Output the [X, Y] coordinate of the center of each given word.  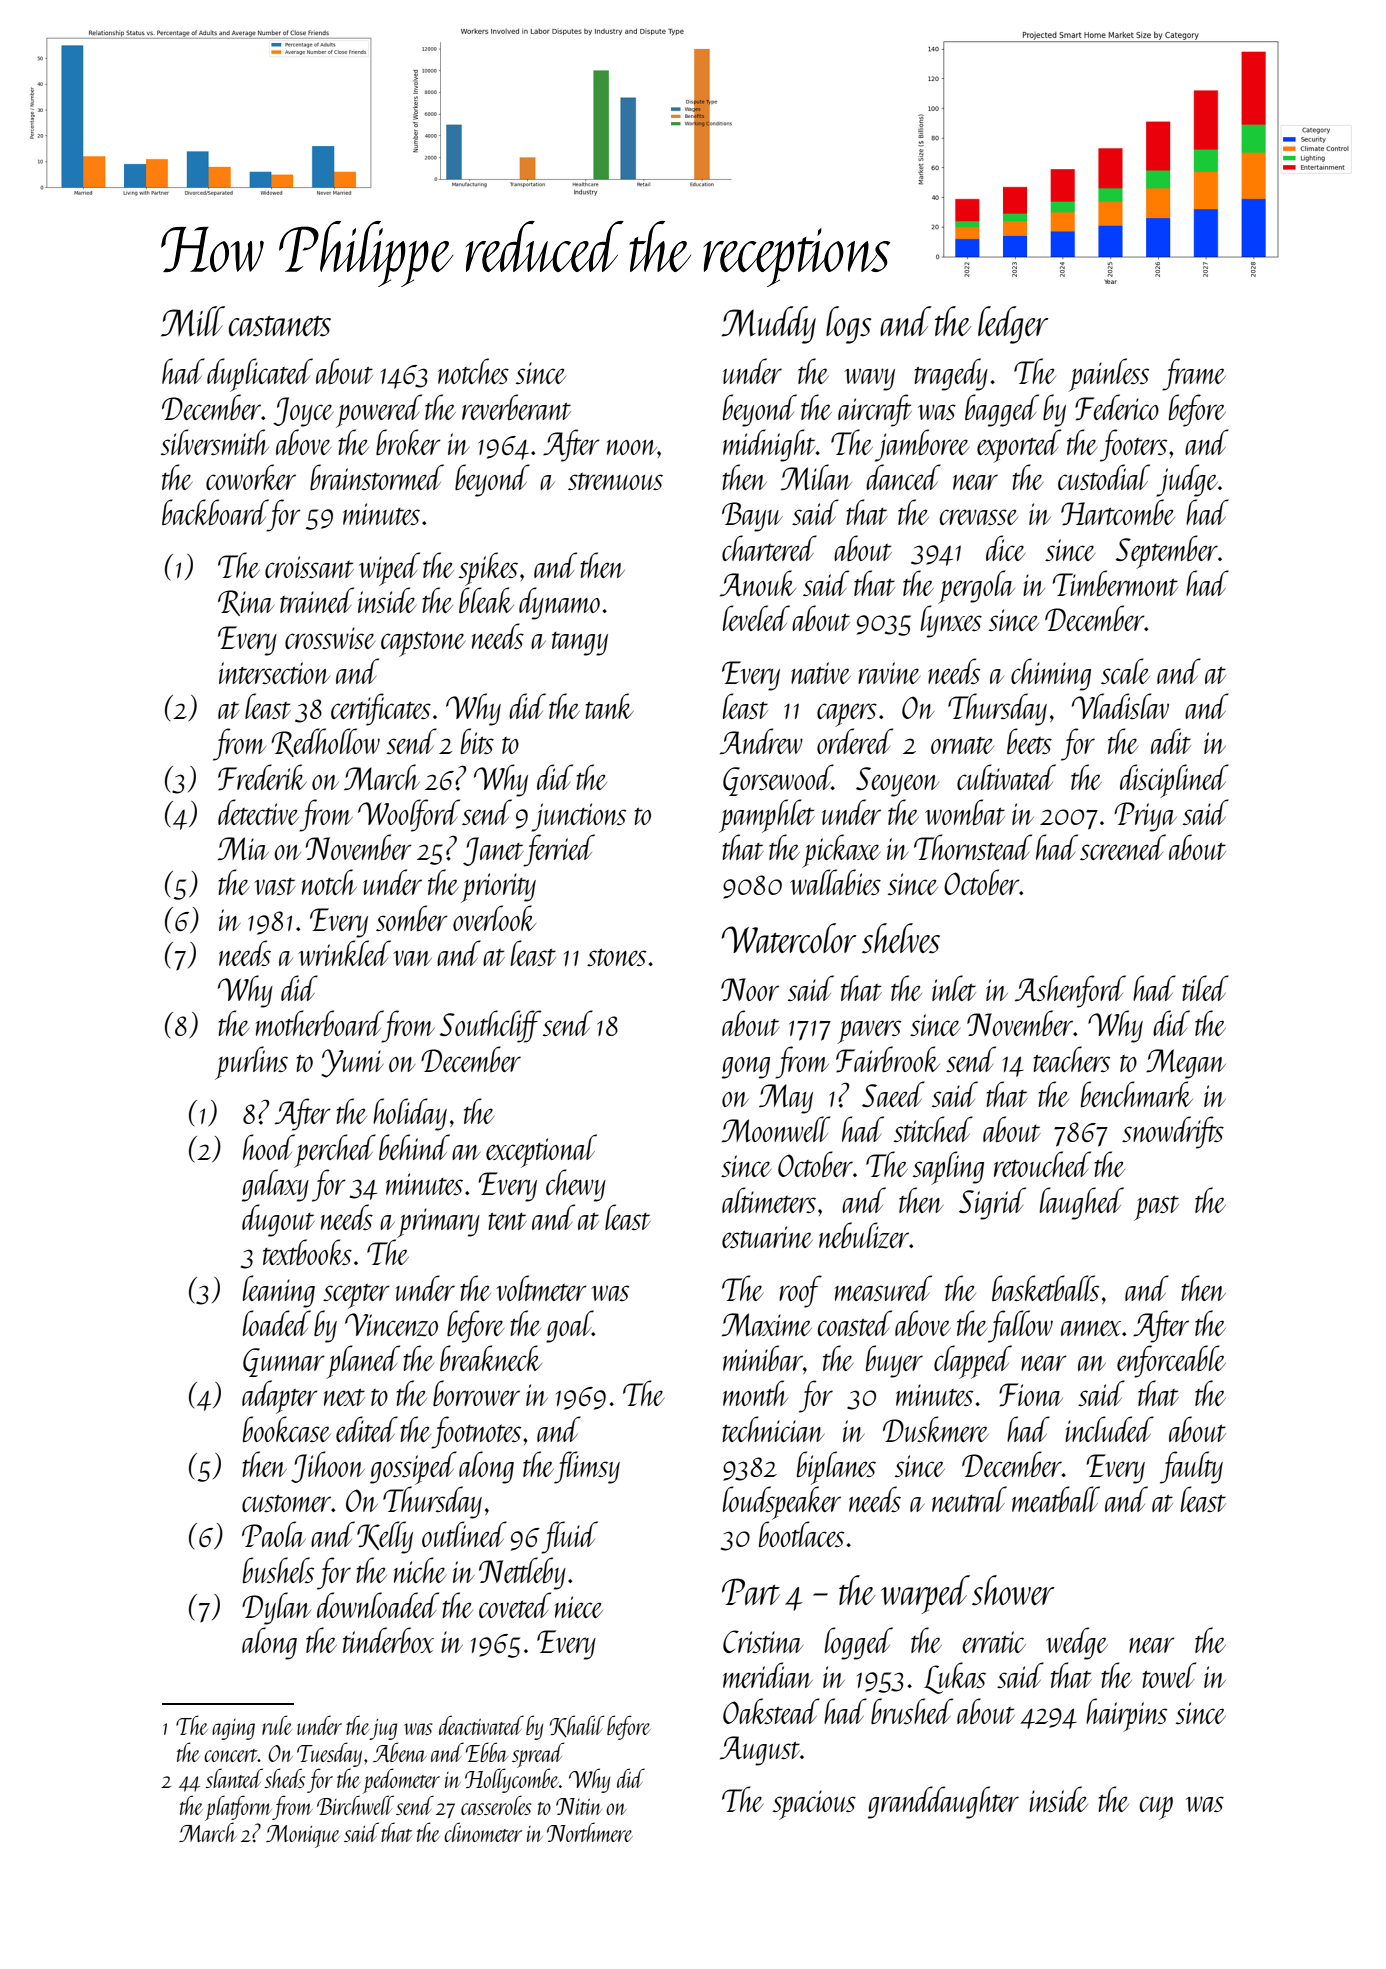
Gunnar [284, 1362]
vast [275, 886]
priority [498, 888]
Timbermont [1115, 583]
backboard [215, 512]
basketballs [1045, 1288]
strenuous [615, 481]
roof [800, 1291]
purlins [251, 1063]
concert [231, 1755]
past [1156, 1208]
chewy [576, 1185]
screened [1123, 847]
